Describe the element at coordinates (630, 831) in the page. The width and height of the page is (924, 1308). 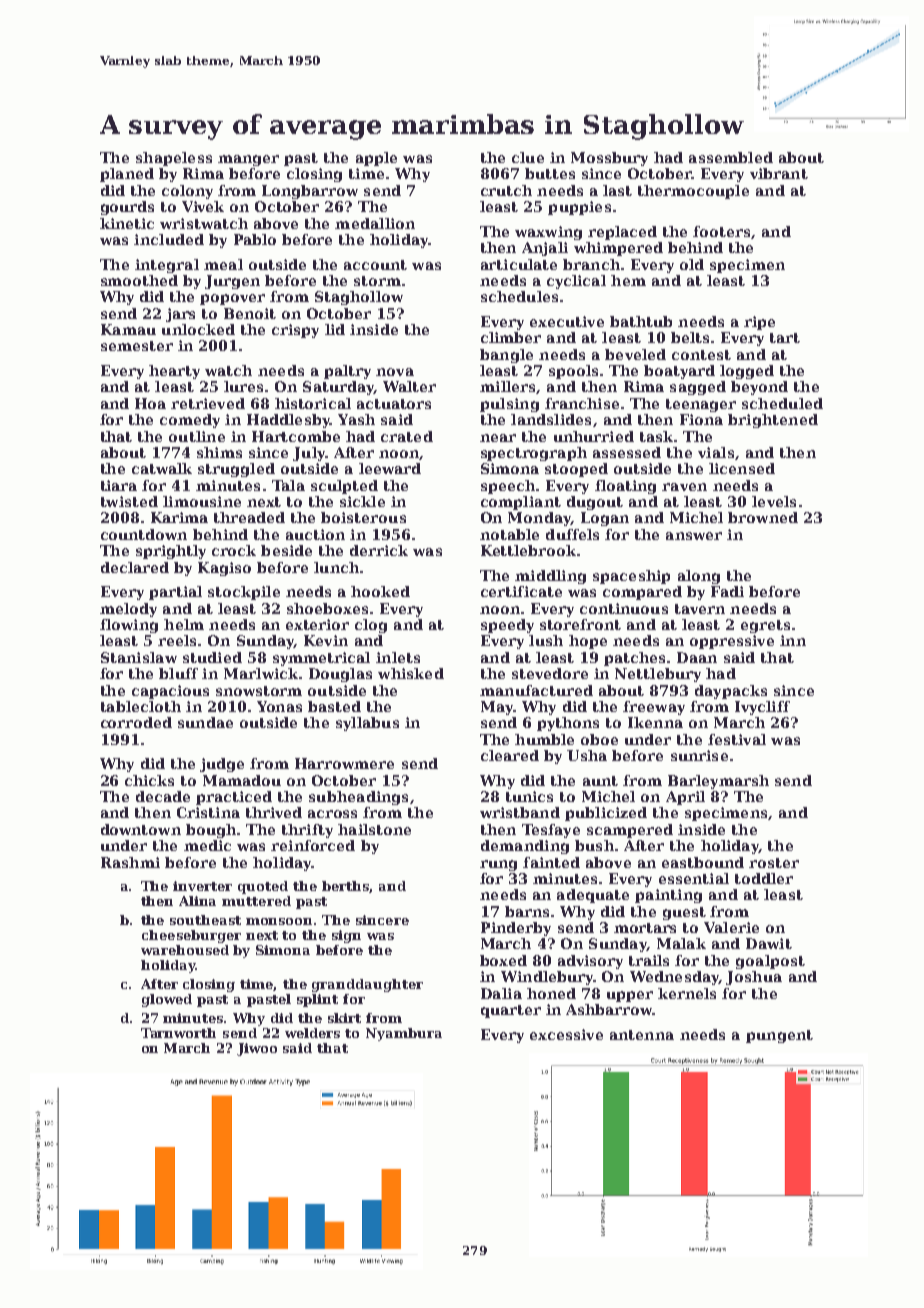
I see `scampered` at that location.
